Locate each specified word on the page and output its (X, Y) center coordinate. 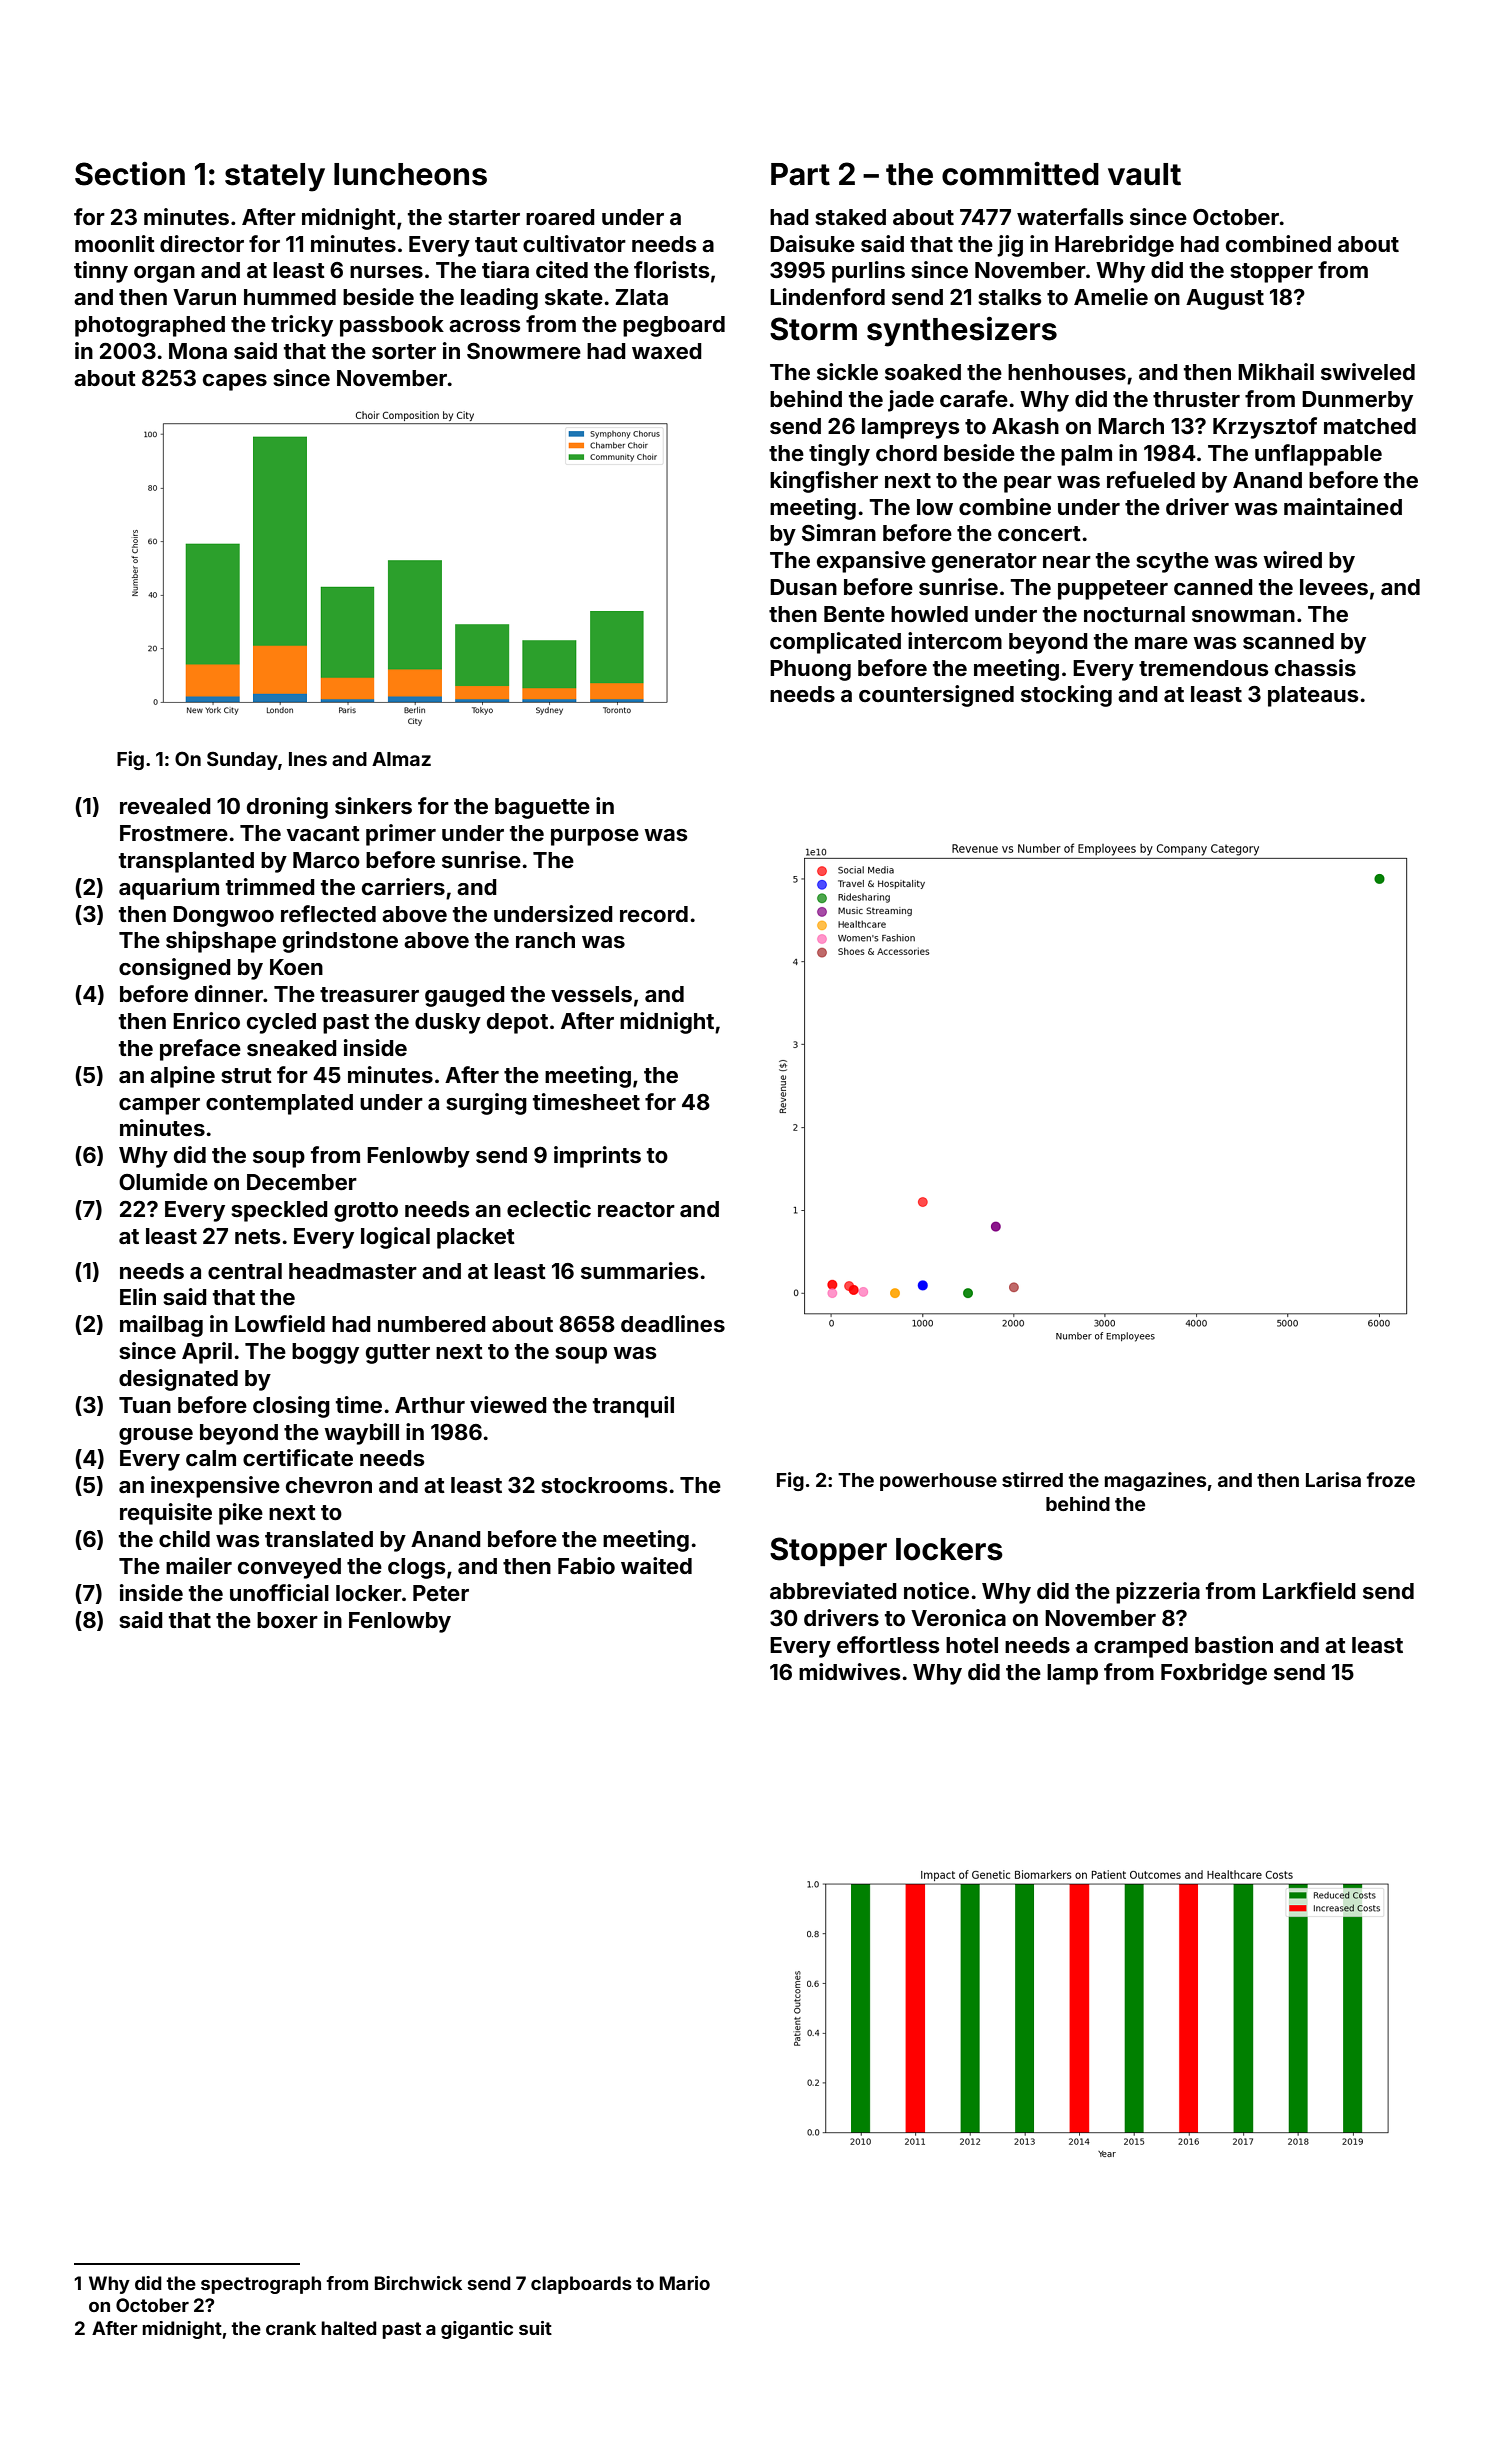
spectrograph (261, 2285)
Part (800, 174)
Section (130, 174)
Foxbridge (1214, 1674)
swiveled (1368, 371)
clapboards (581, 2285)
